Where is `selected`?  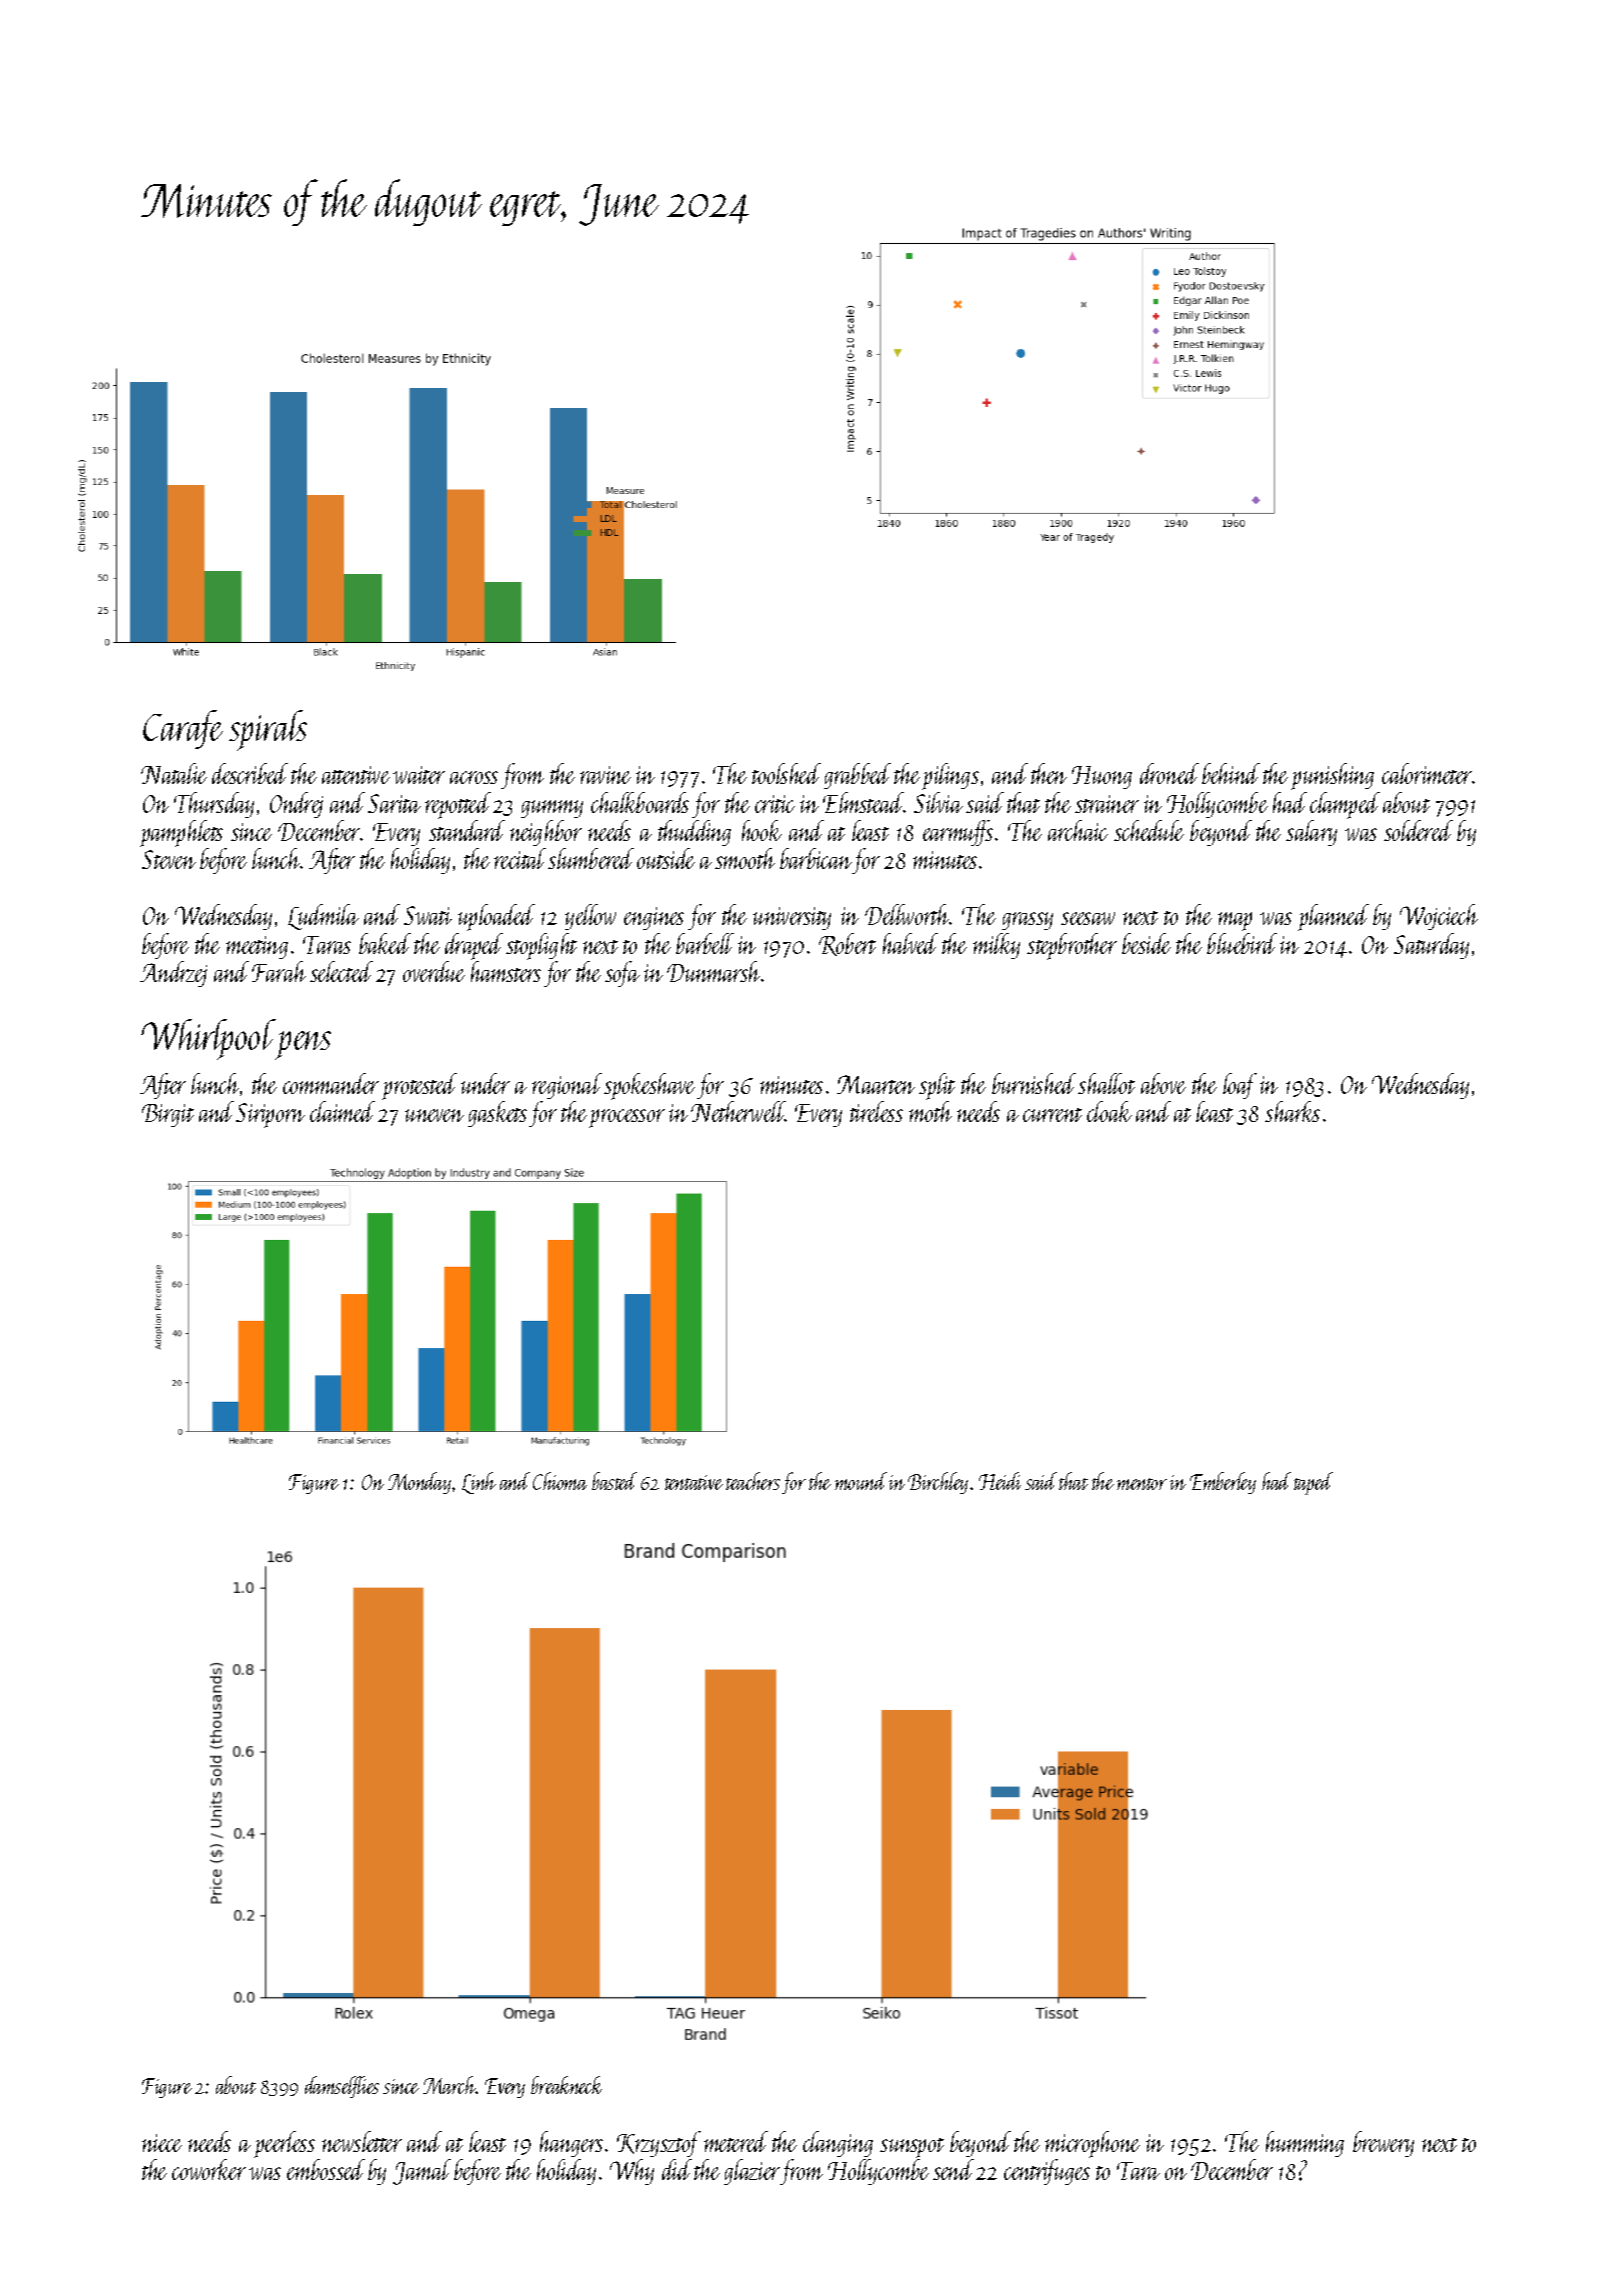 selected is located at coordinates (341, 971).
